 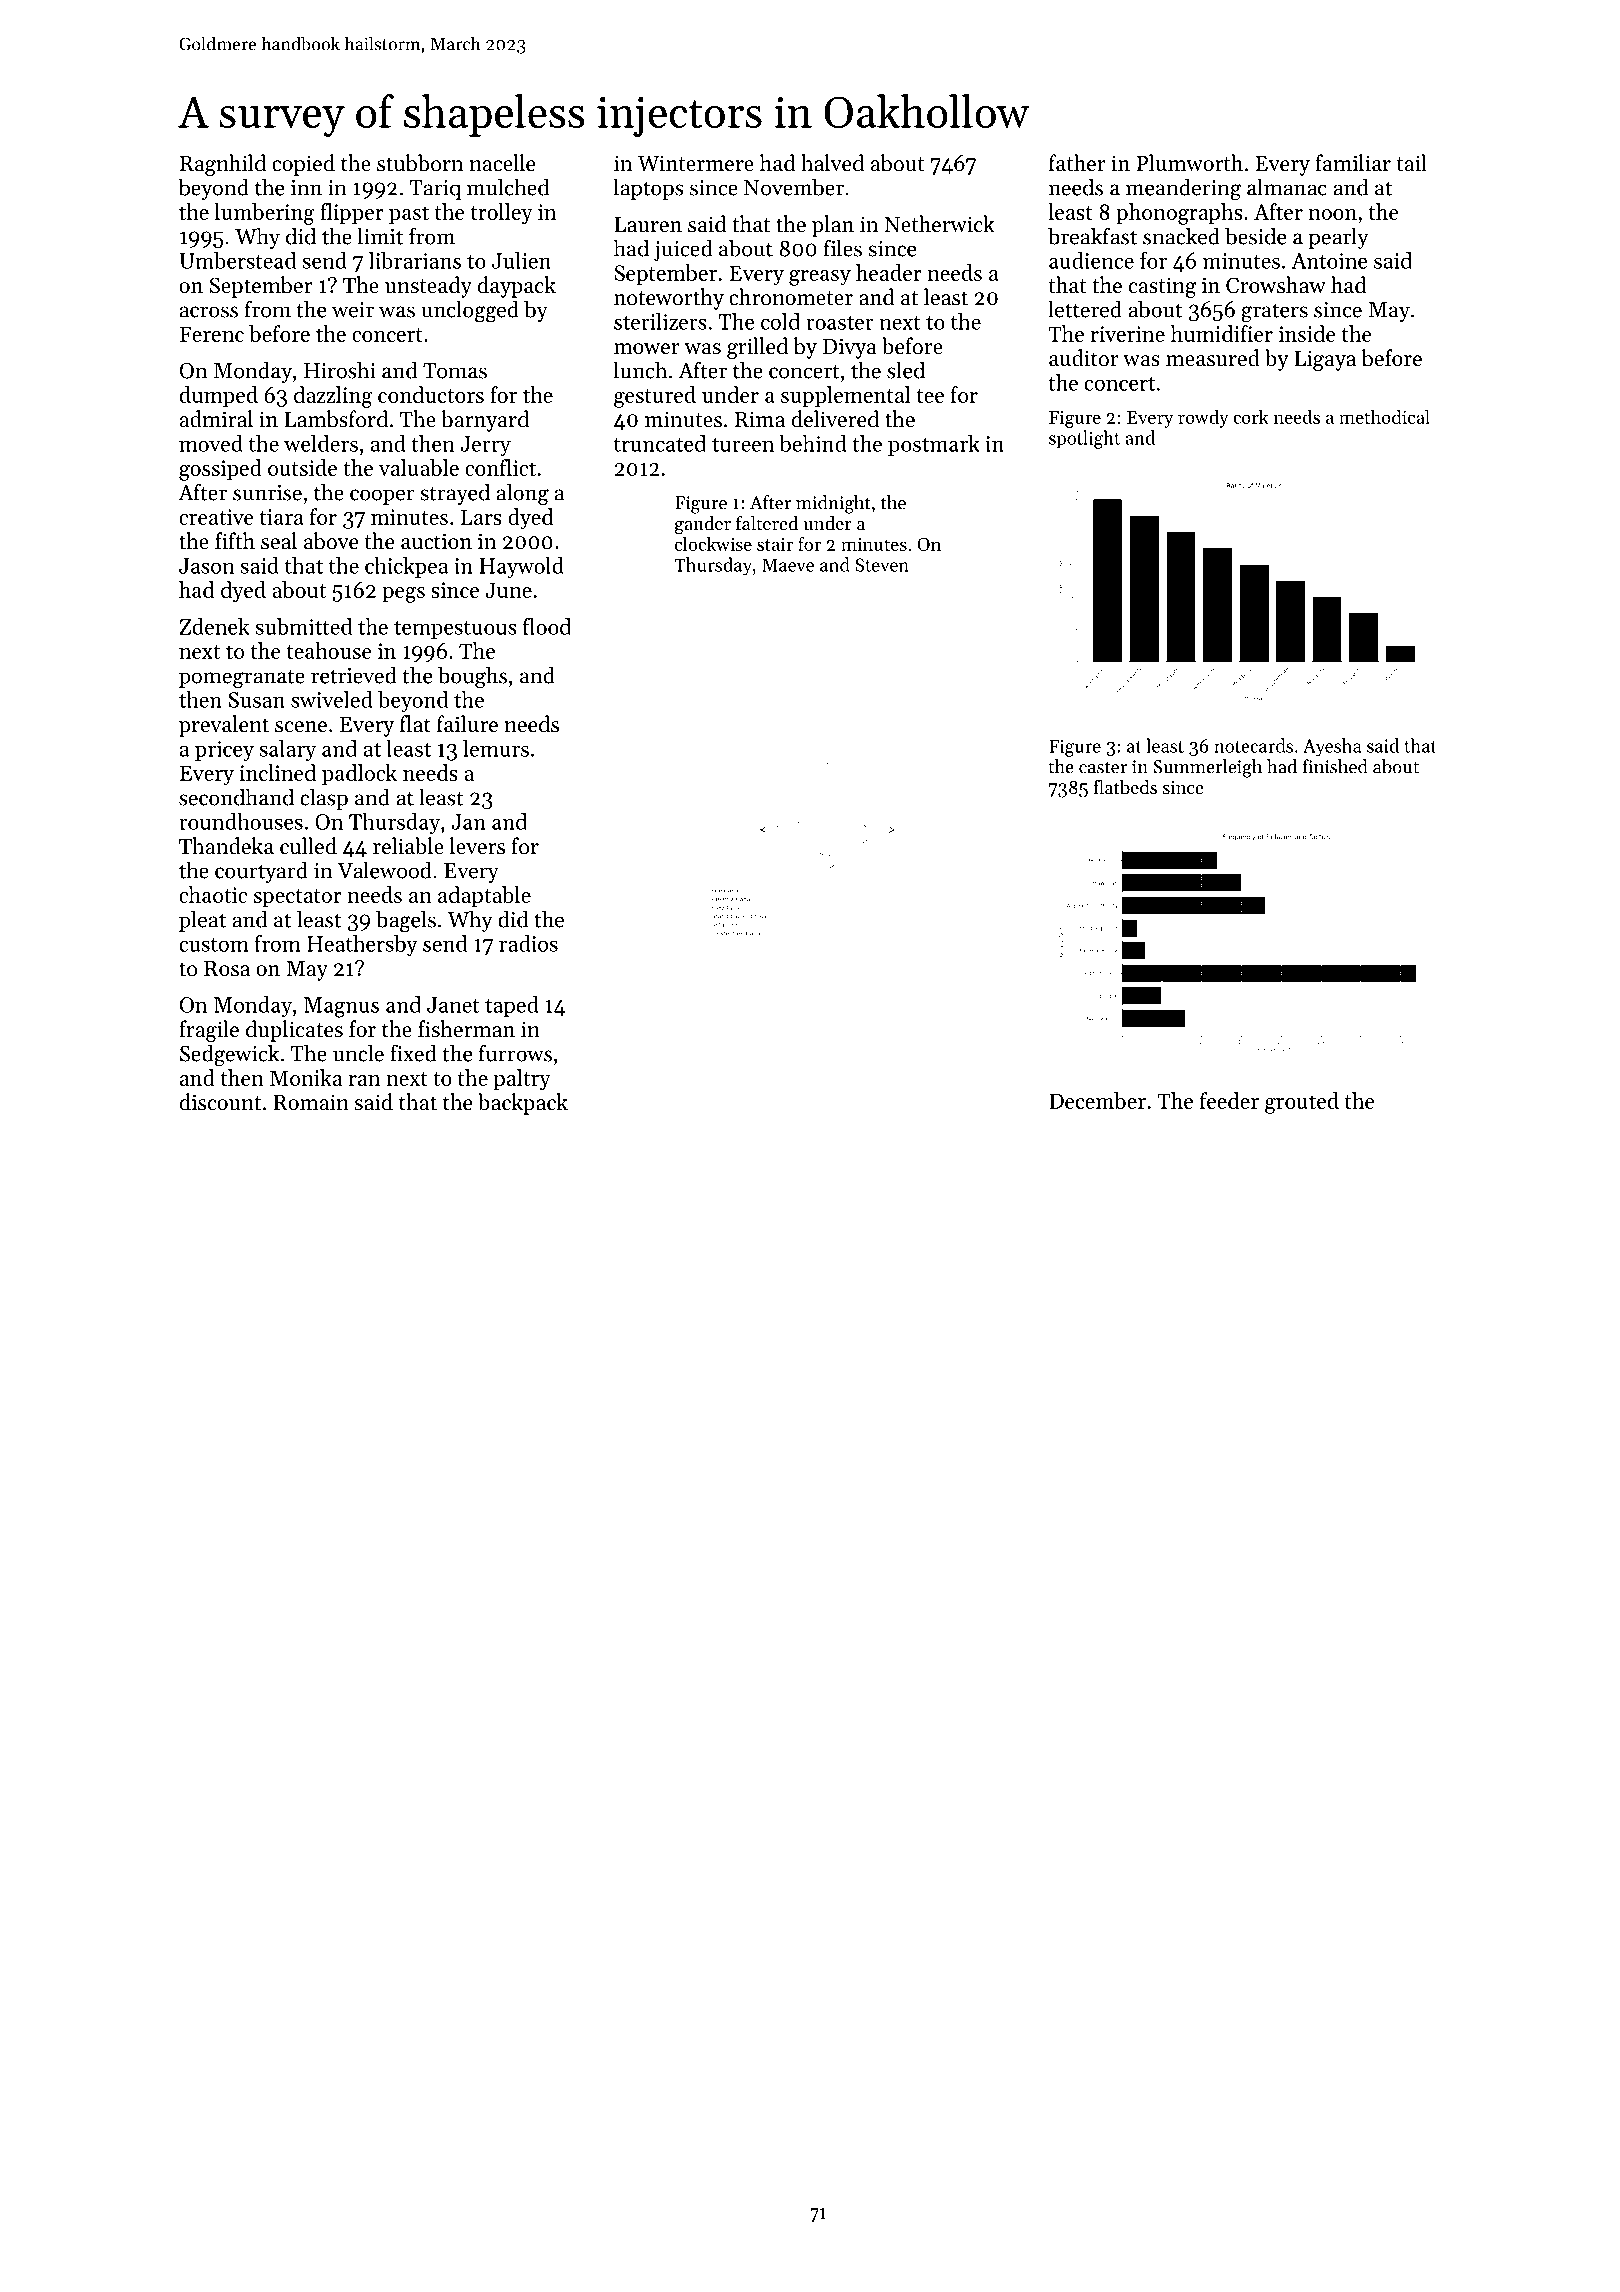 I want to click on Ferenc, so click(x=212, y=334).
